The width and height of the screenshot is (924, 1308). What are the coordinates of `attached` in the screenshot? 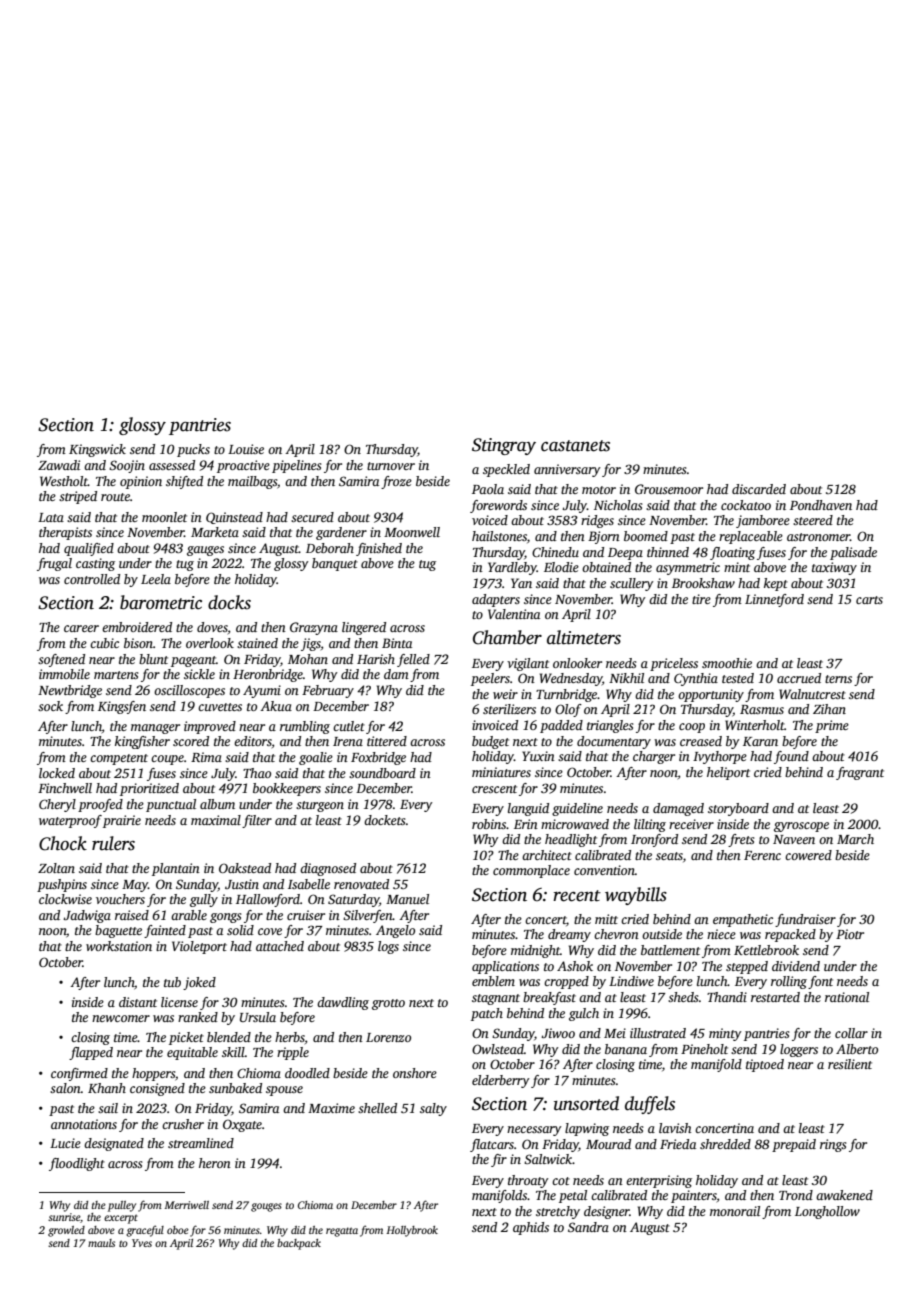 It's located at (280, 946).
